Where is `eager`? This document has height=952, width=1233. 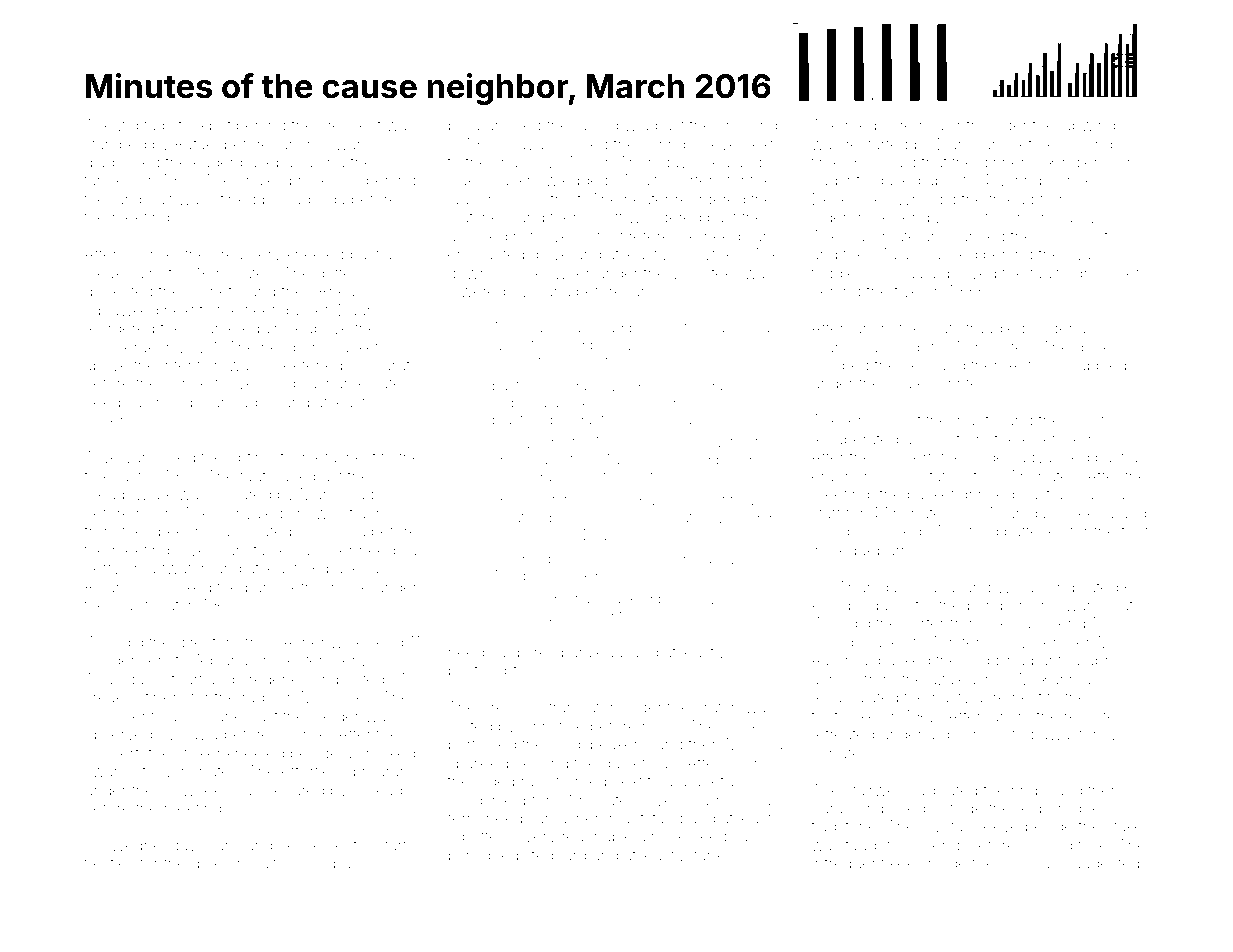 eager is located at coordinates (214, 165).
